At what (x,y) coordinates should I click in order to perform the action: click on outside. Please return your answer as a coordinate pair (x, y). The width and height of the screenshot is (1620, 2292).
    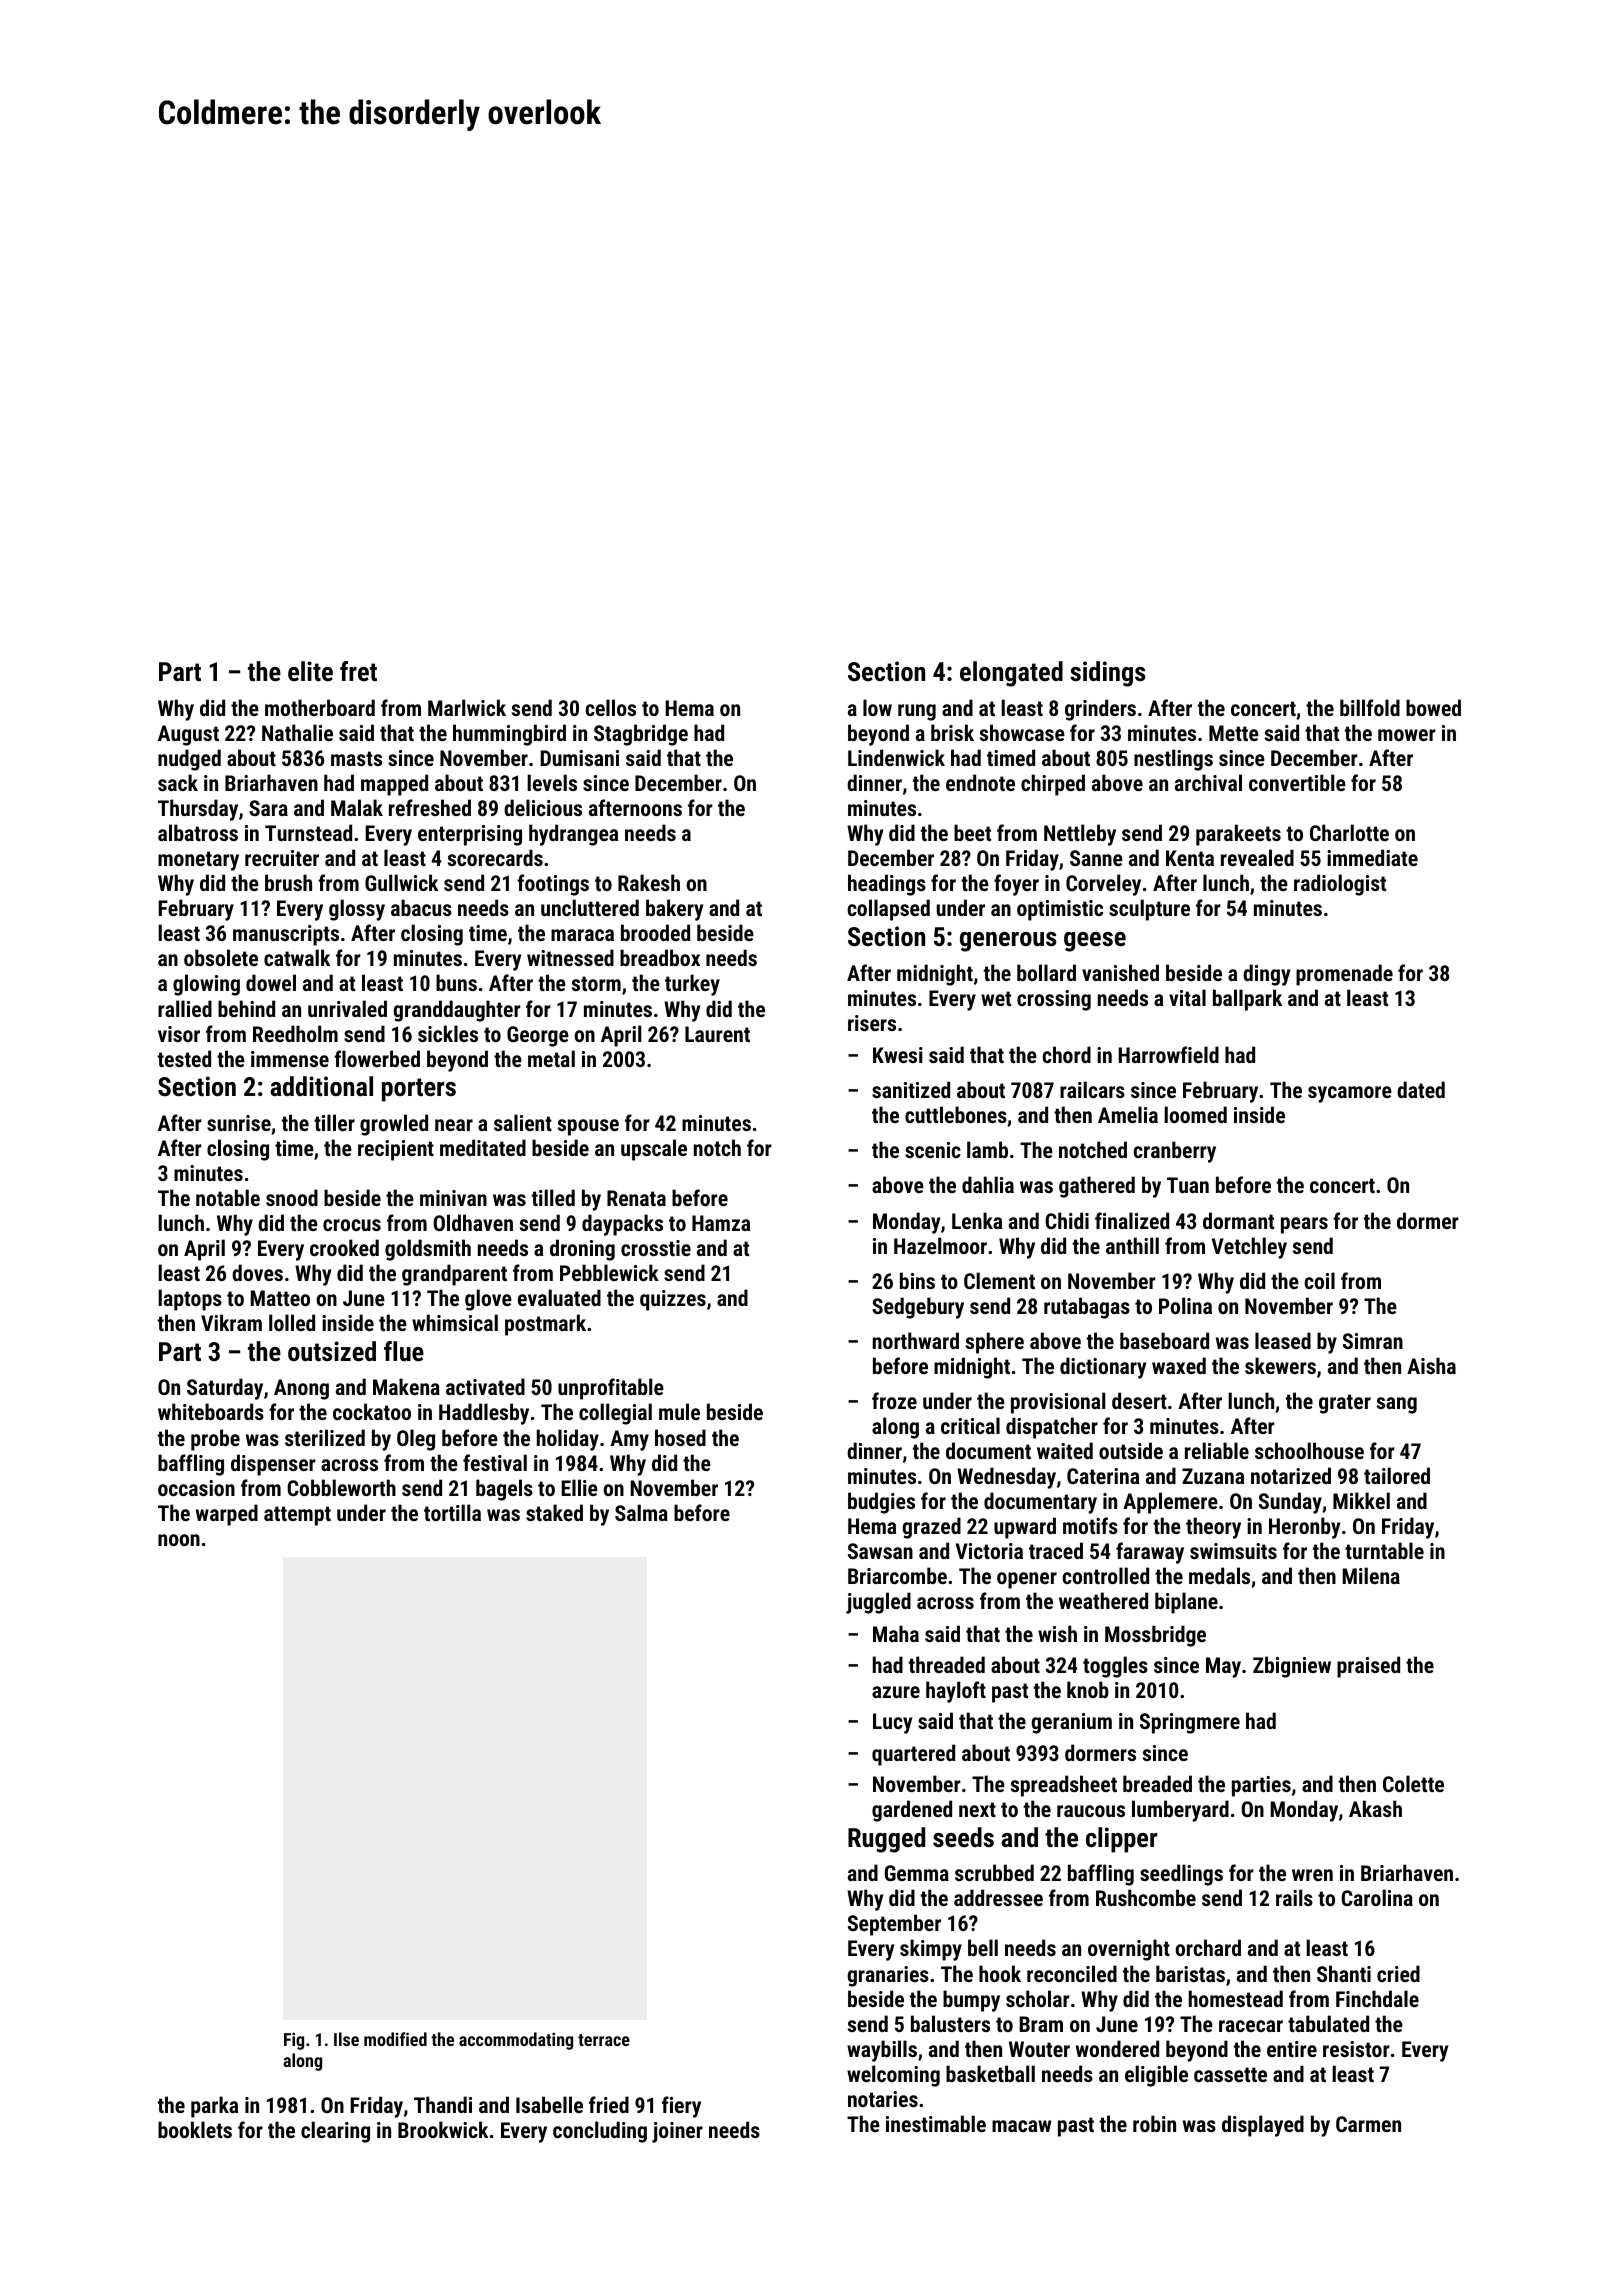
    Looking at the image, I should click on (1131, 1450).
